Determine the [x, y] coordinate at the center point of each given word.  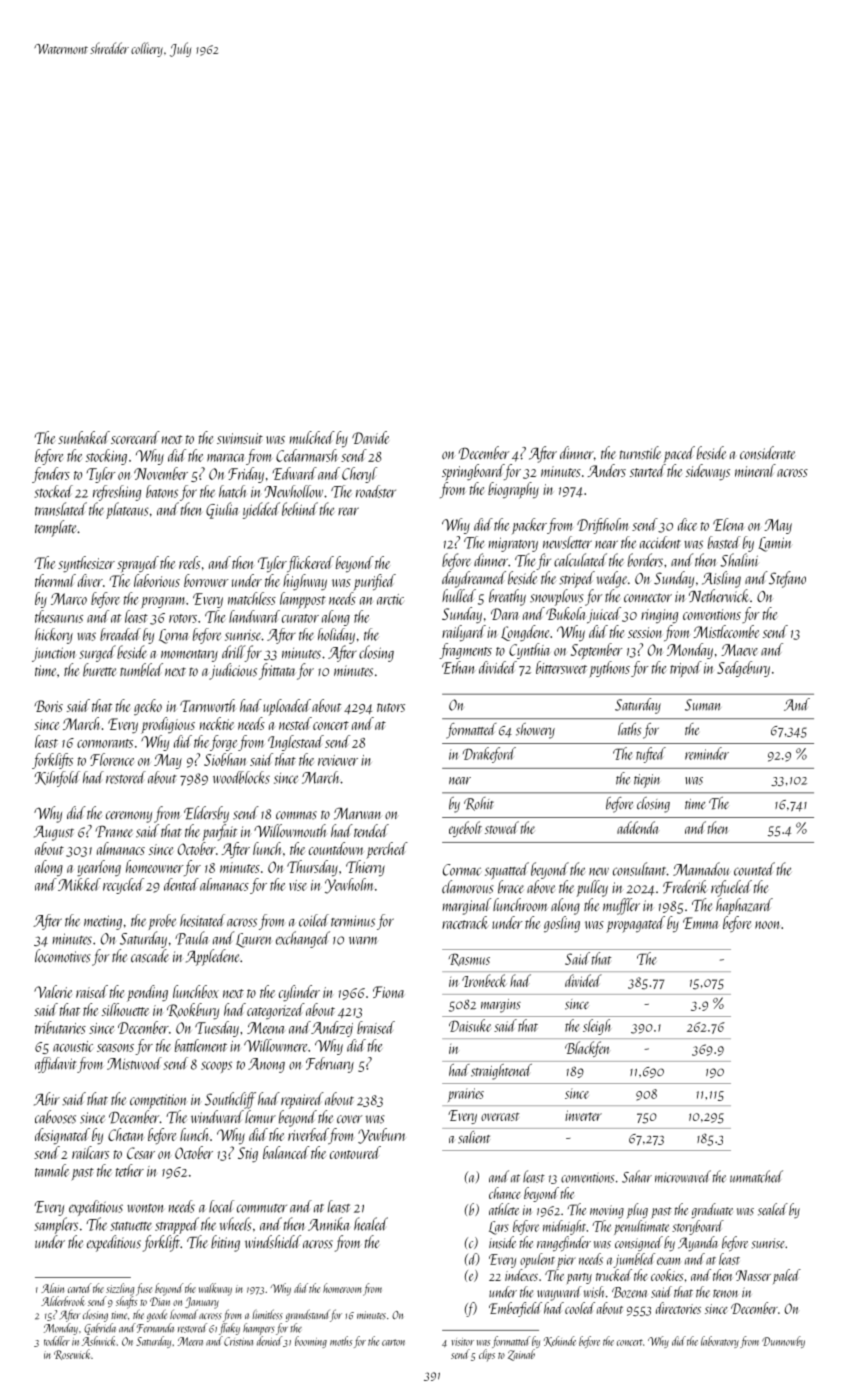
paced [679, 454]
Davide [370, 437]
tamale [52, 1170]
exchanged [303, 939]
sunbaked [84, 437]
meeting [103, 922]
